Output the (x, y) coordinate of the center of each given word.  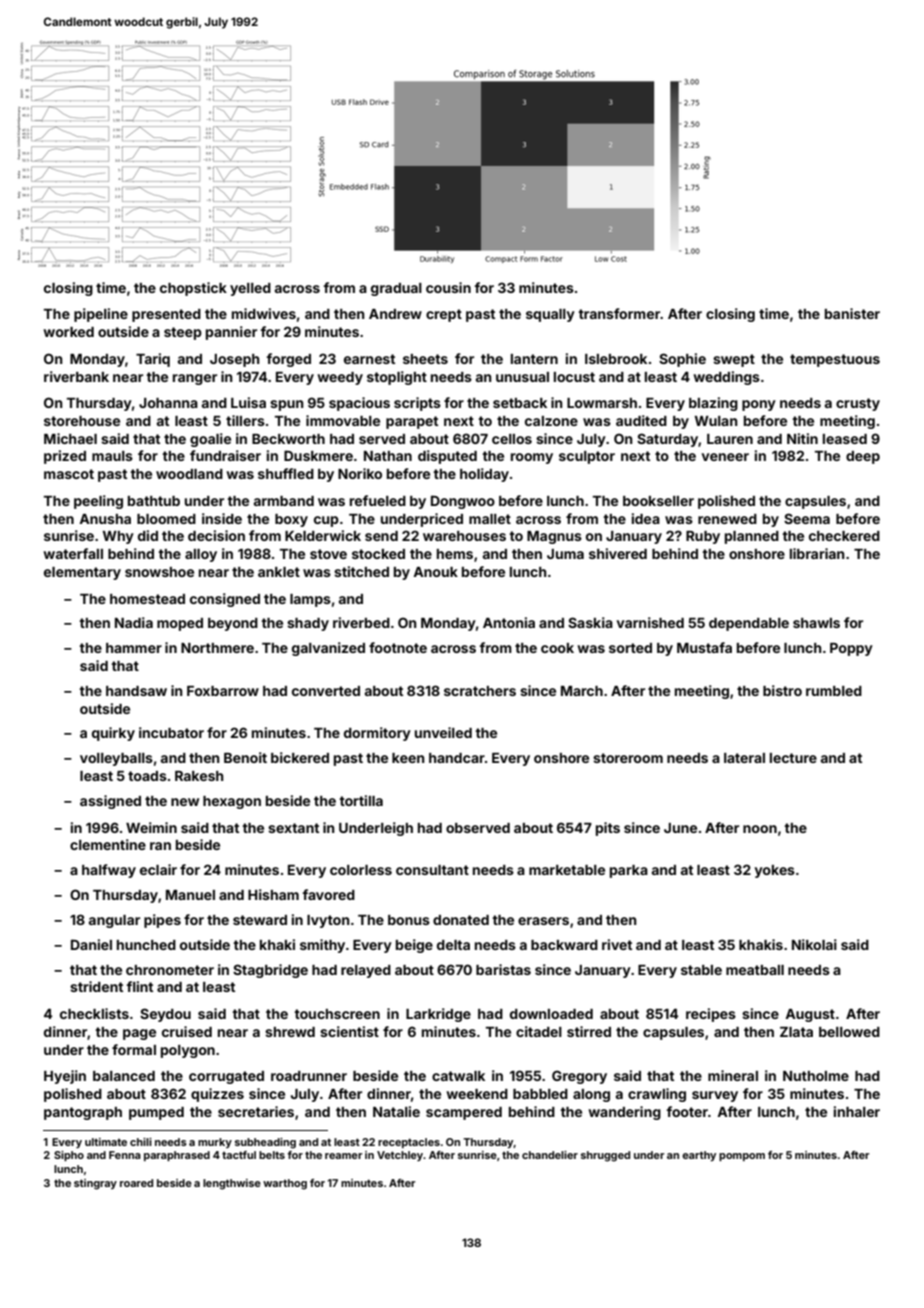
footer (687, 1111)
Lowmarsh (602, 403)
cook (557, 648)
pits (608, 829)
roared (136, 1183)
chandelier (550, 1155)
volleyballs (116, 759)
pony (759, 405)
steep (183, 333)
